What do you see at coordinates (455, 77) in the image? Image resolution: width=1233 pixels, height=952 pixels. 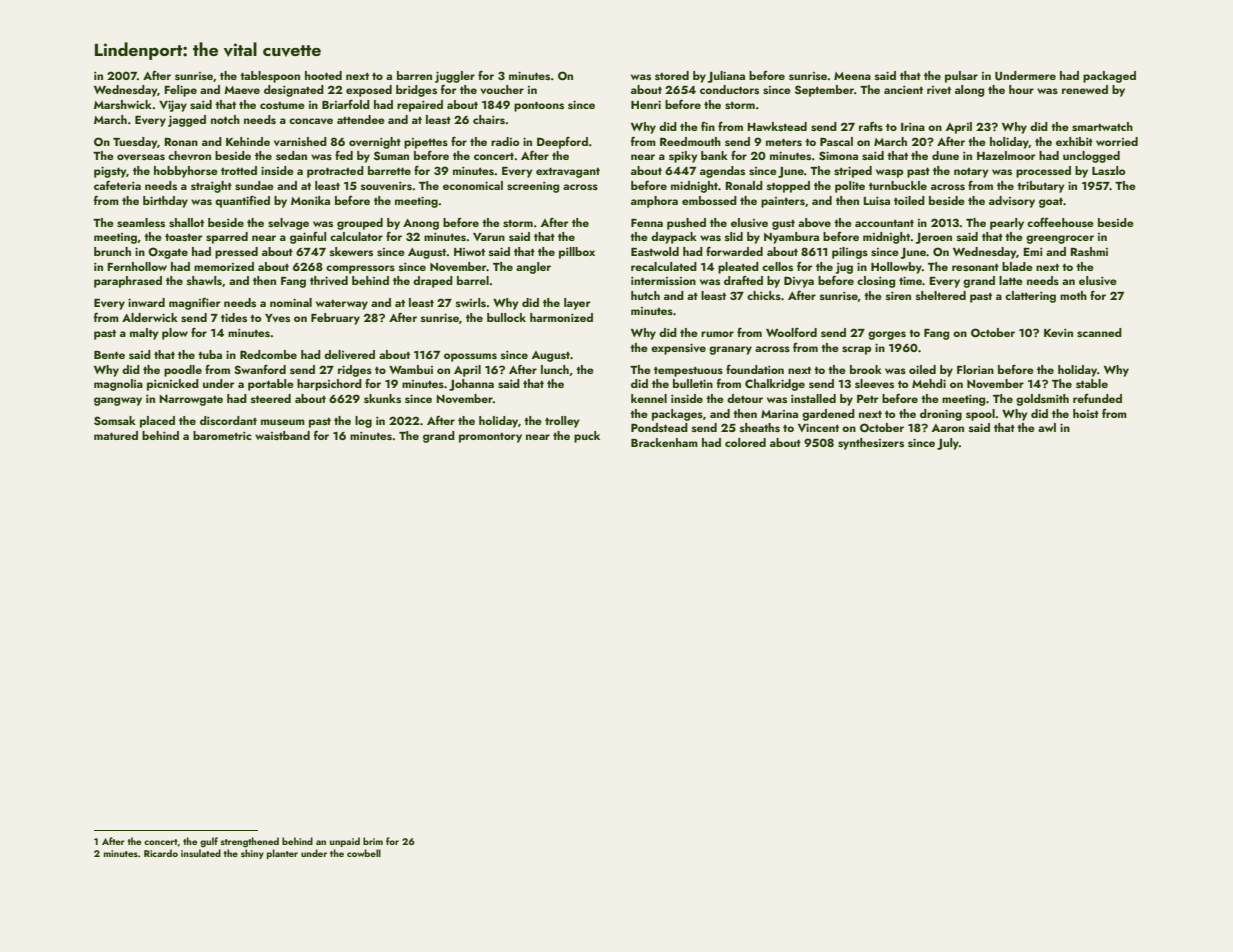 I see `juggler` at bounding box center [455, 77].
